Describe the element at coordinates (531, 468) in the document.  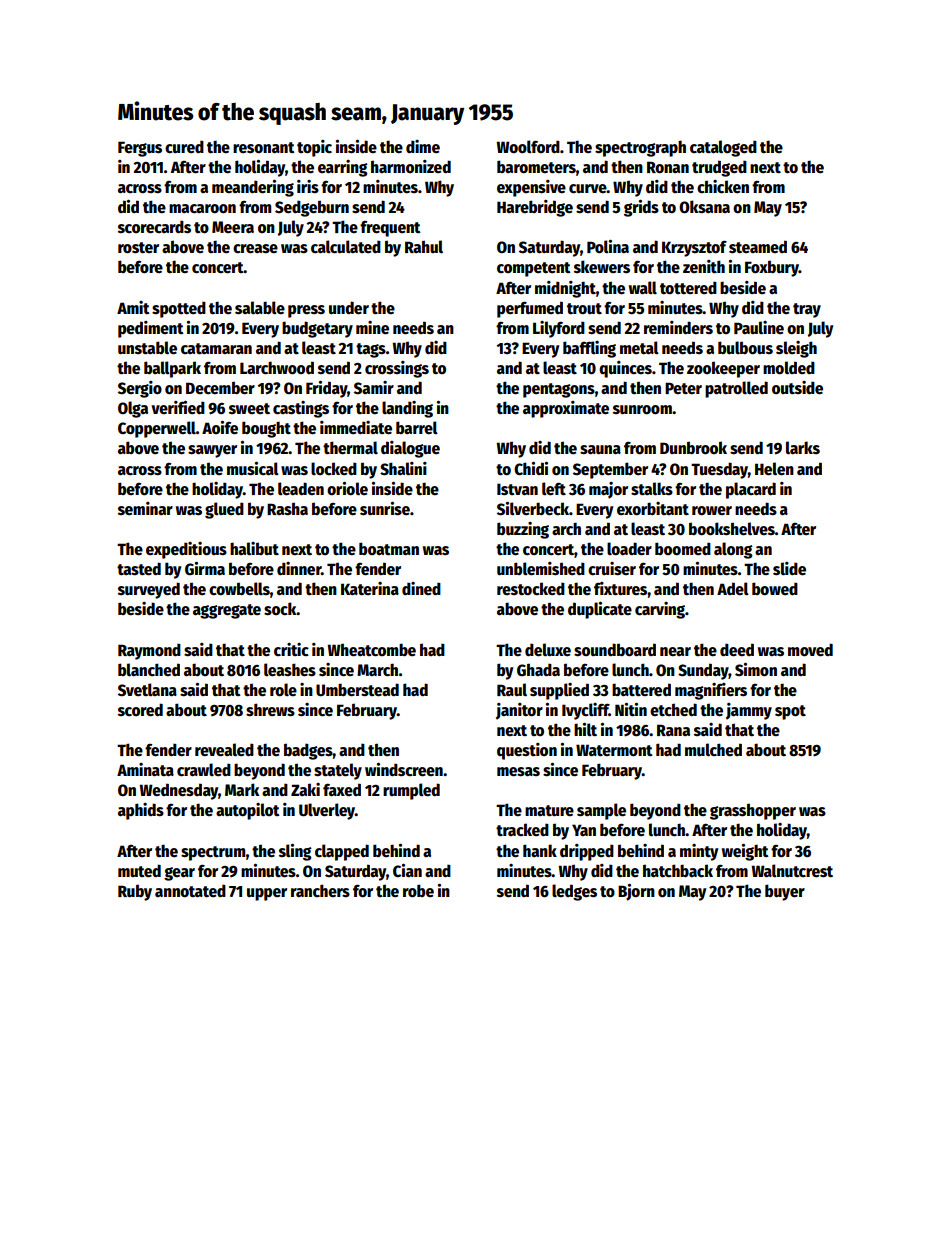
I see `Chidi` at that location.
